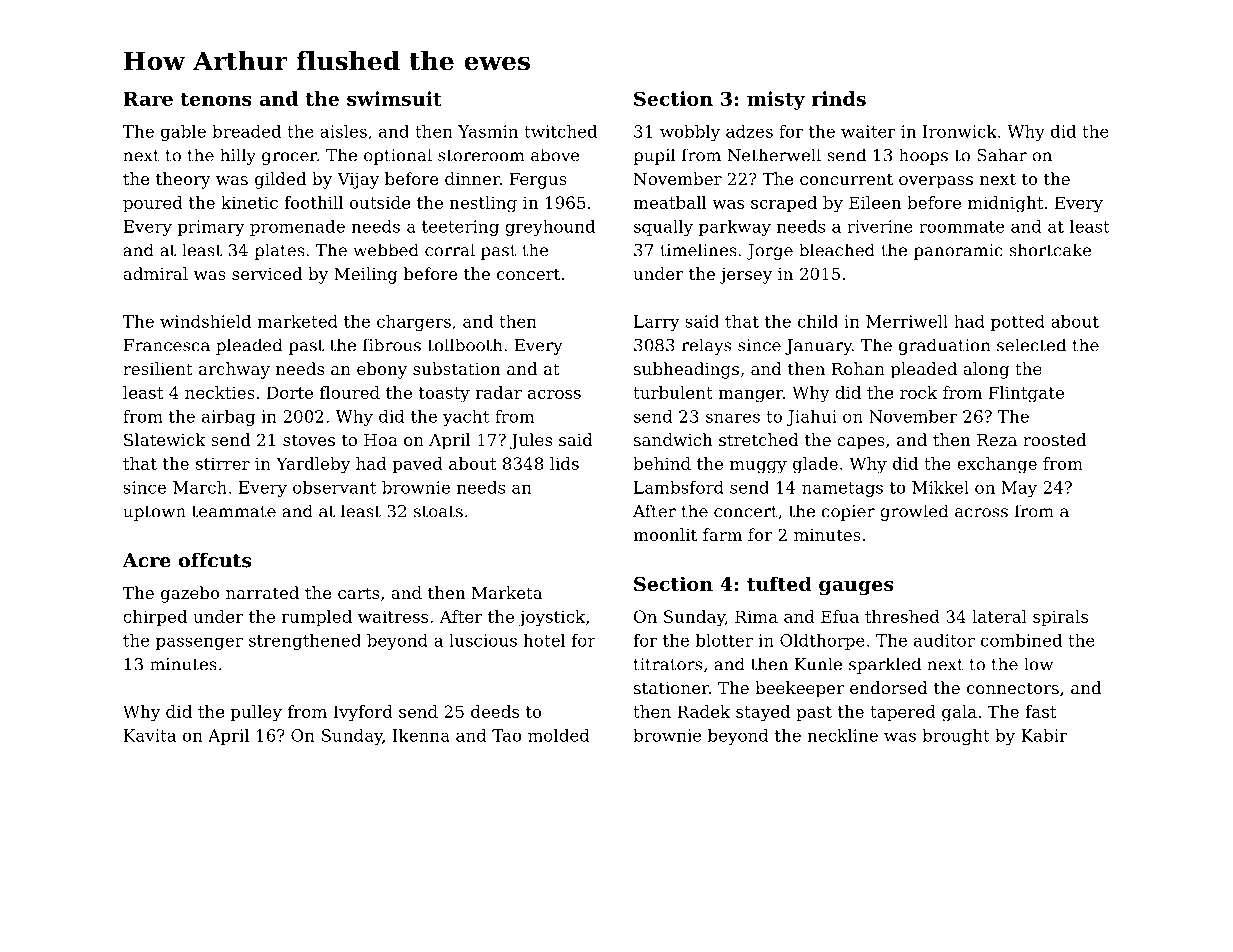 The height and width of the image is (952, 1233). I want to click on misty, so click(776, 100).
